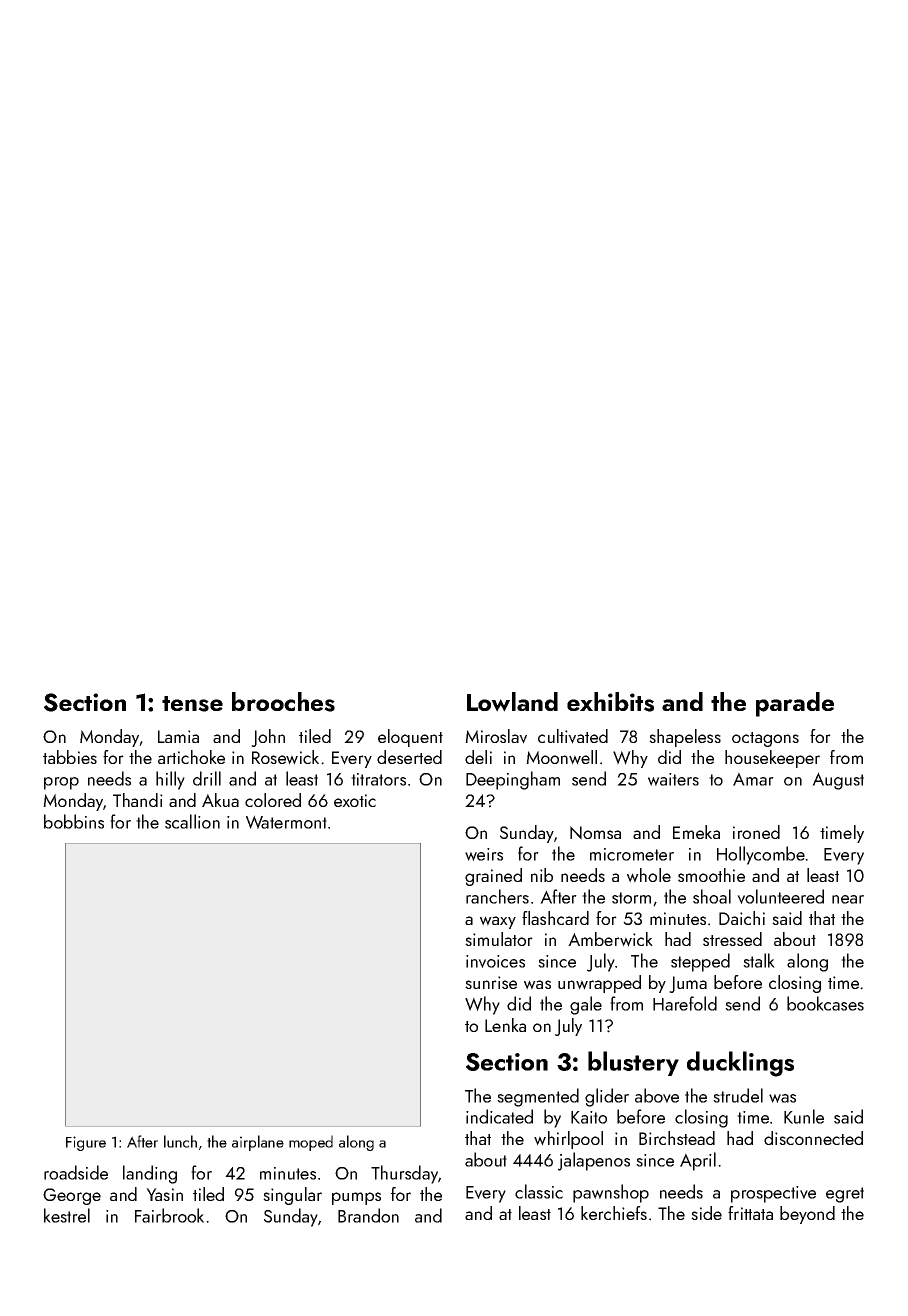 This document has width=908, height=1316. Describe the element at coordinates (491, 982) in the document. I see `sunrise` at that location.
